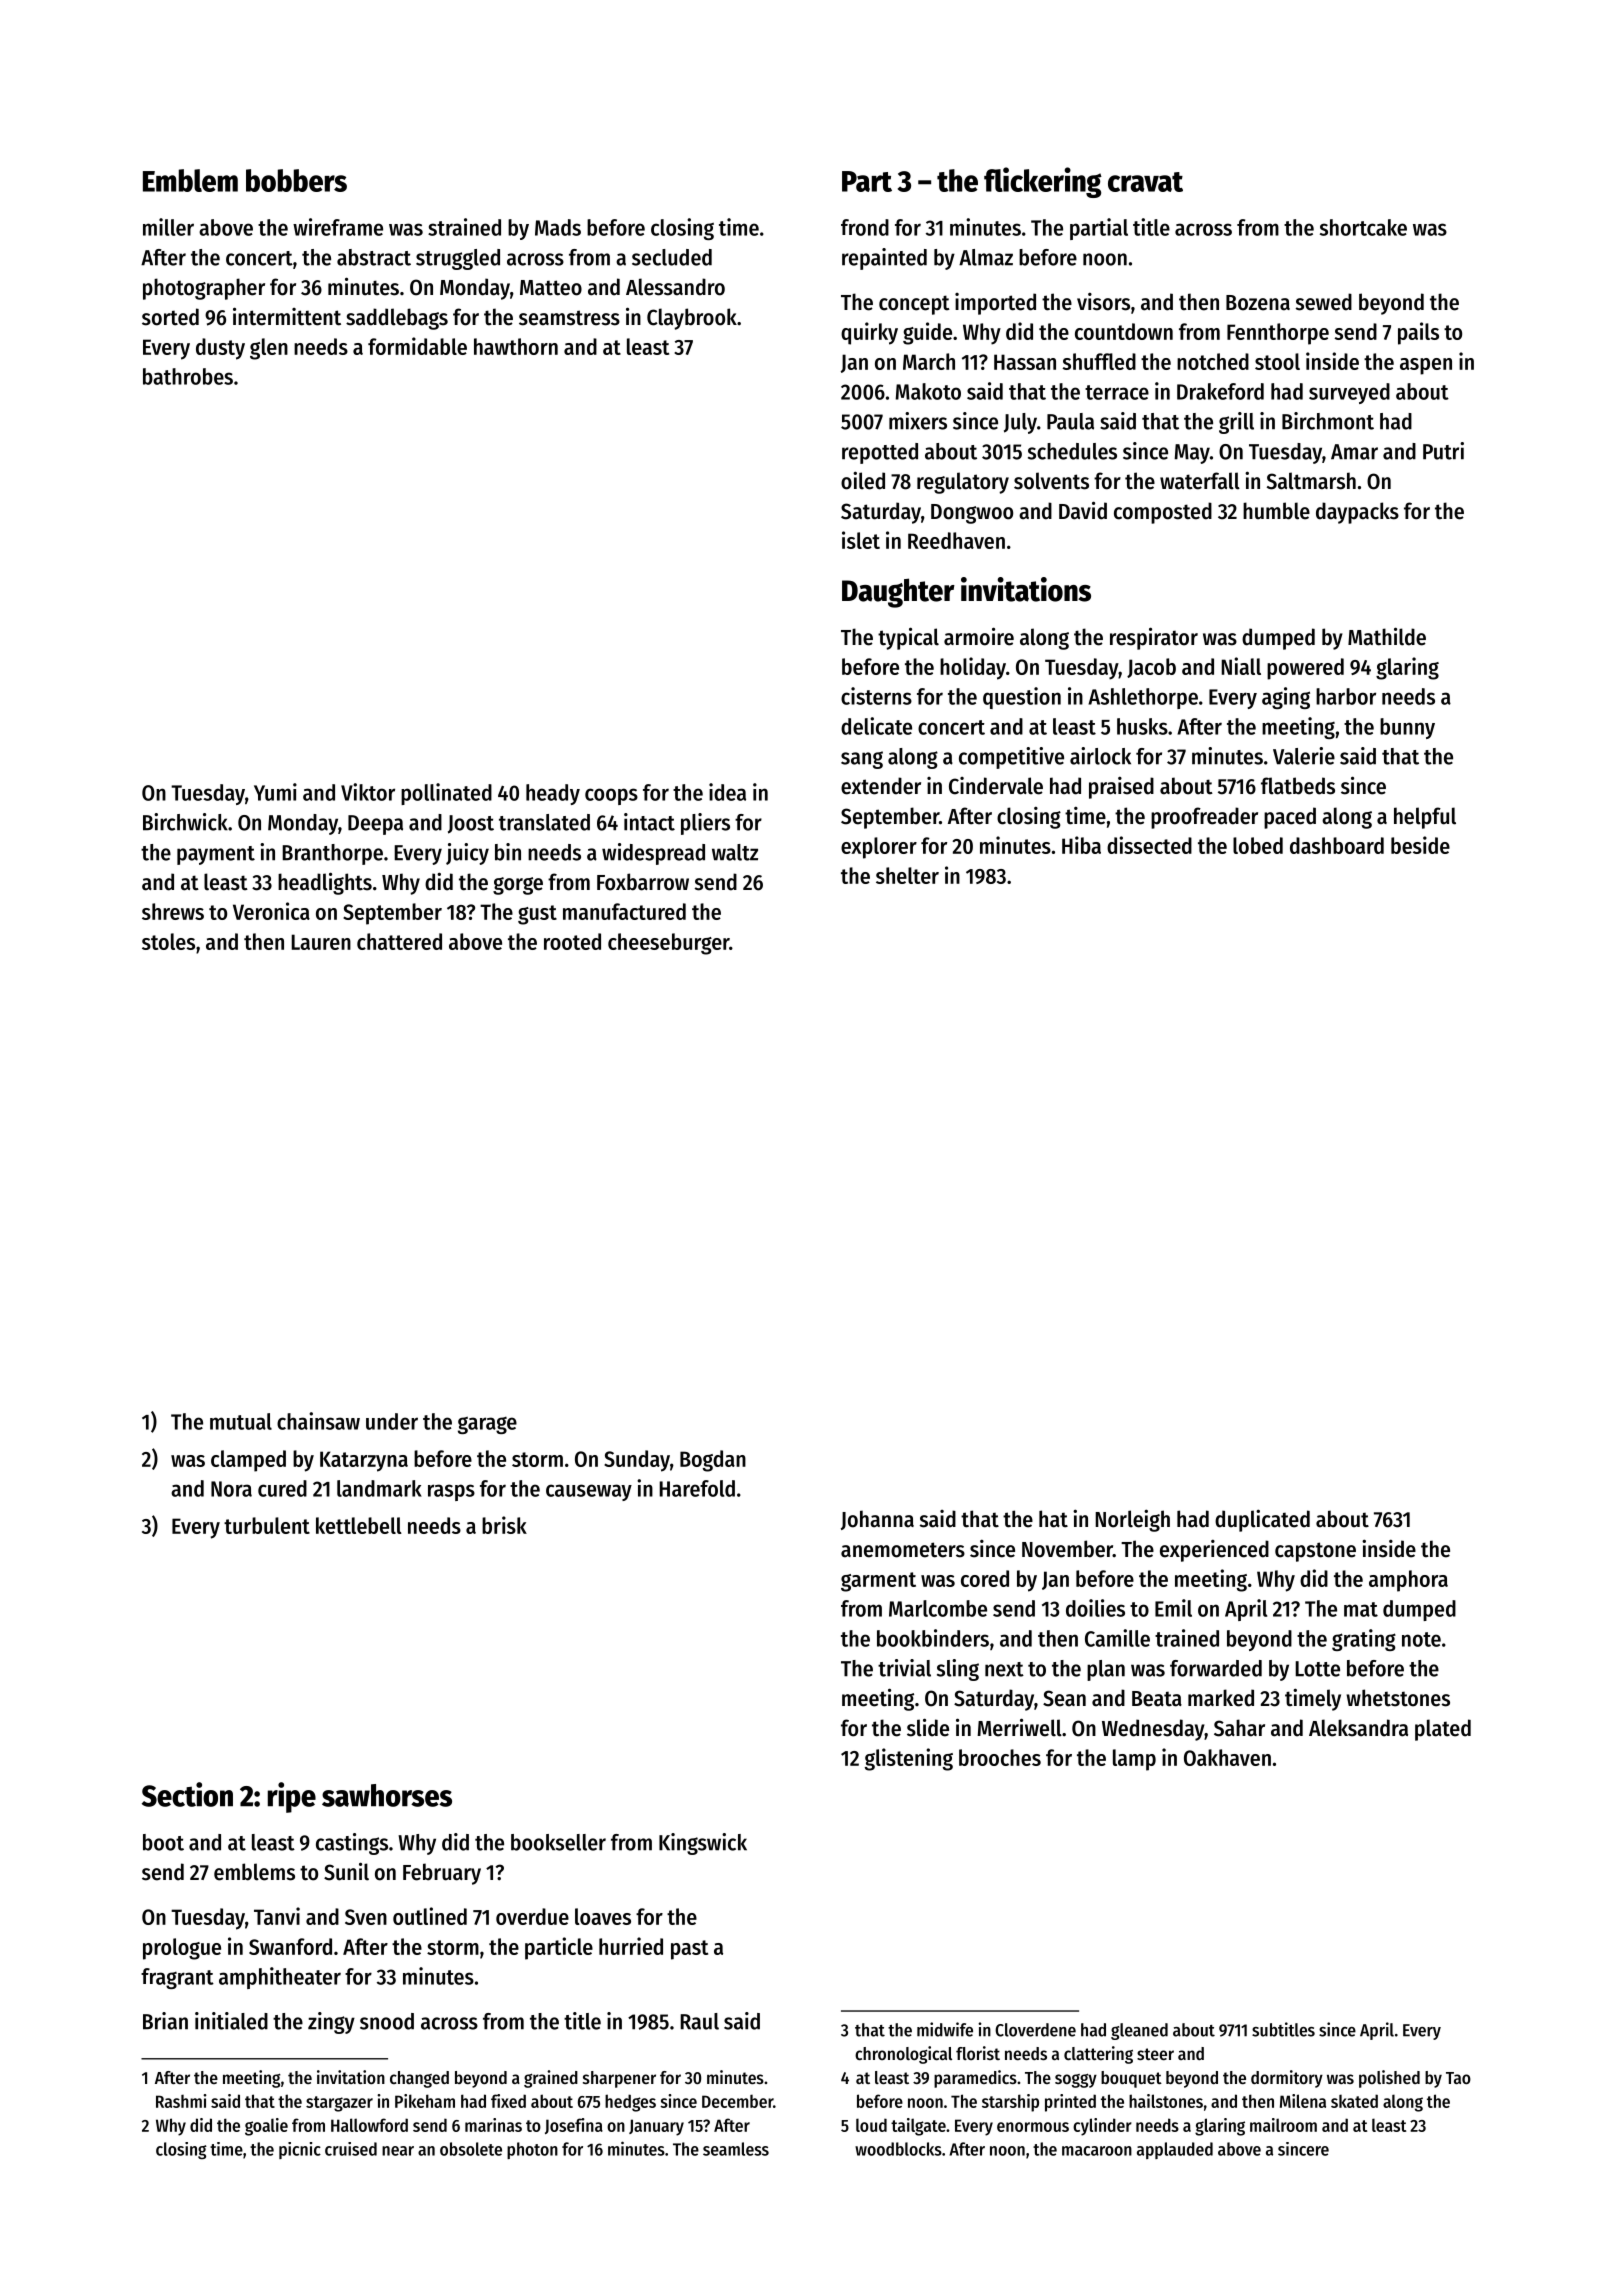 The image size is (1620, 2292). I want to click on bathrobes, so click(188, 376).
